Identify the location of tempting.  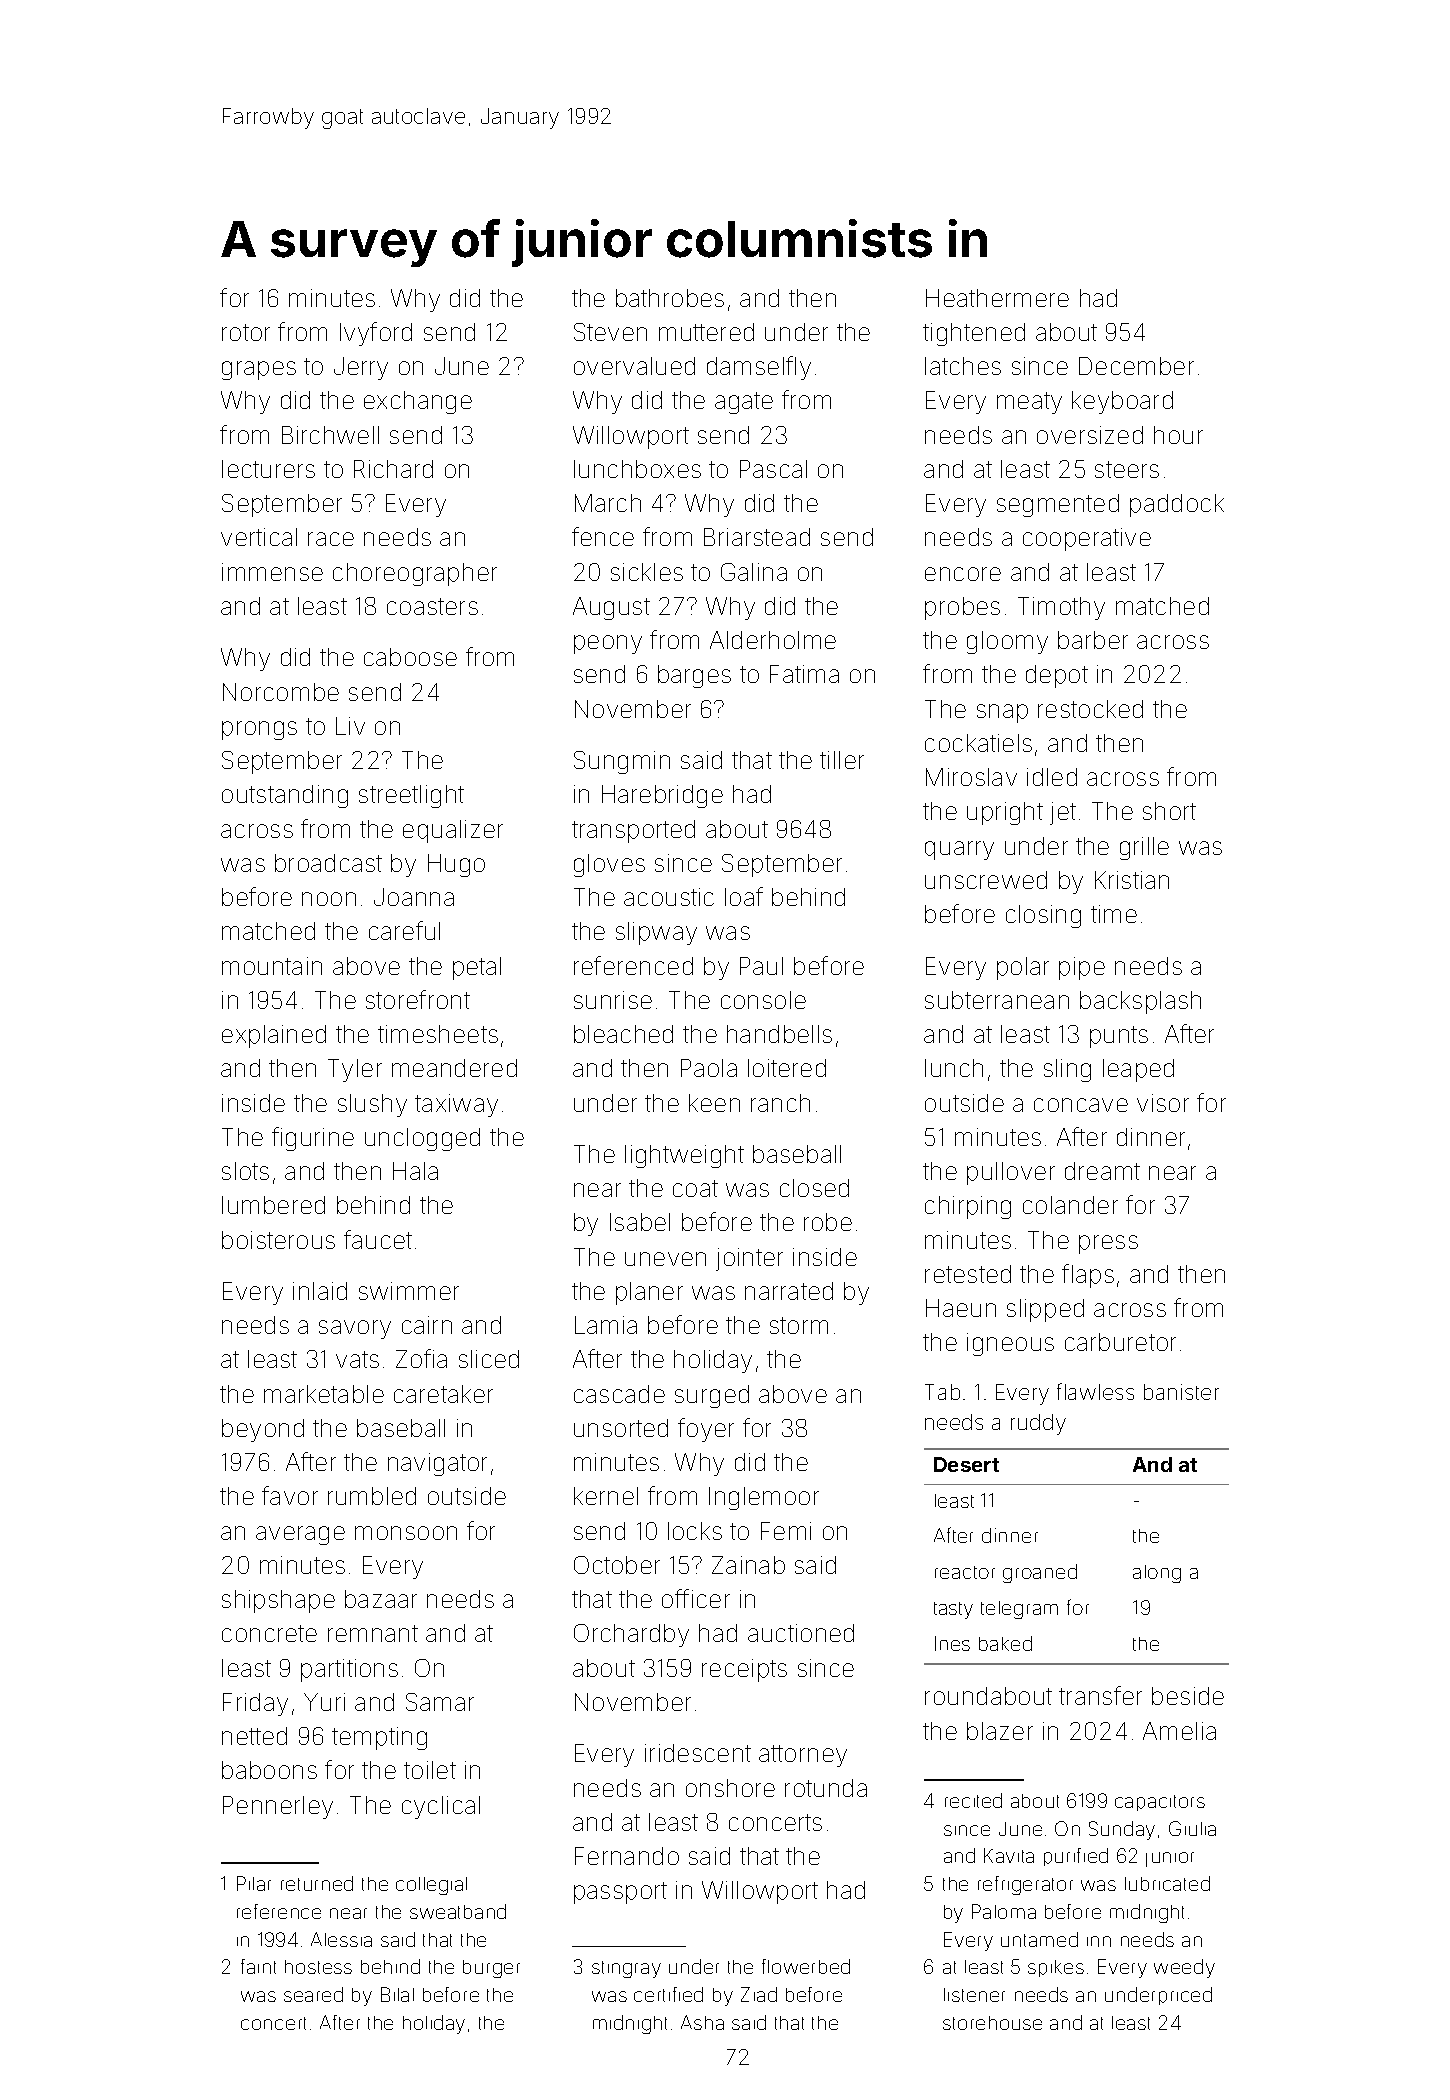
(379, 1738).
